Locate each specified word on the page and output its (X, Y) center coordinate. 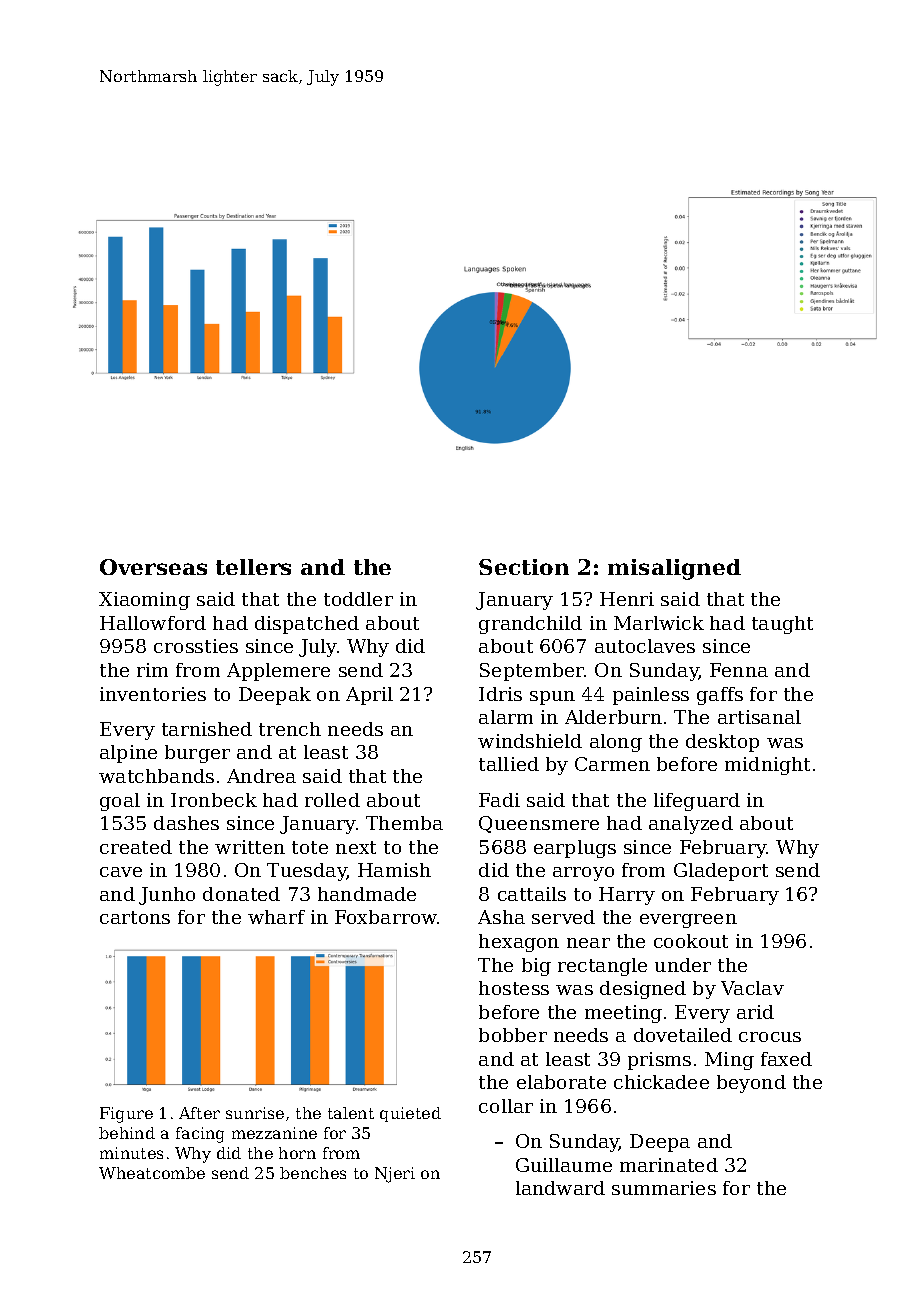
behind (127, 1133)
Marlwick (659, 623)
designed (643, 990)
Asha (501, 917)
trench (290, 729)
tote (310, 847)
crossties (196, 646)
